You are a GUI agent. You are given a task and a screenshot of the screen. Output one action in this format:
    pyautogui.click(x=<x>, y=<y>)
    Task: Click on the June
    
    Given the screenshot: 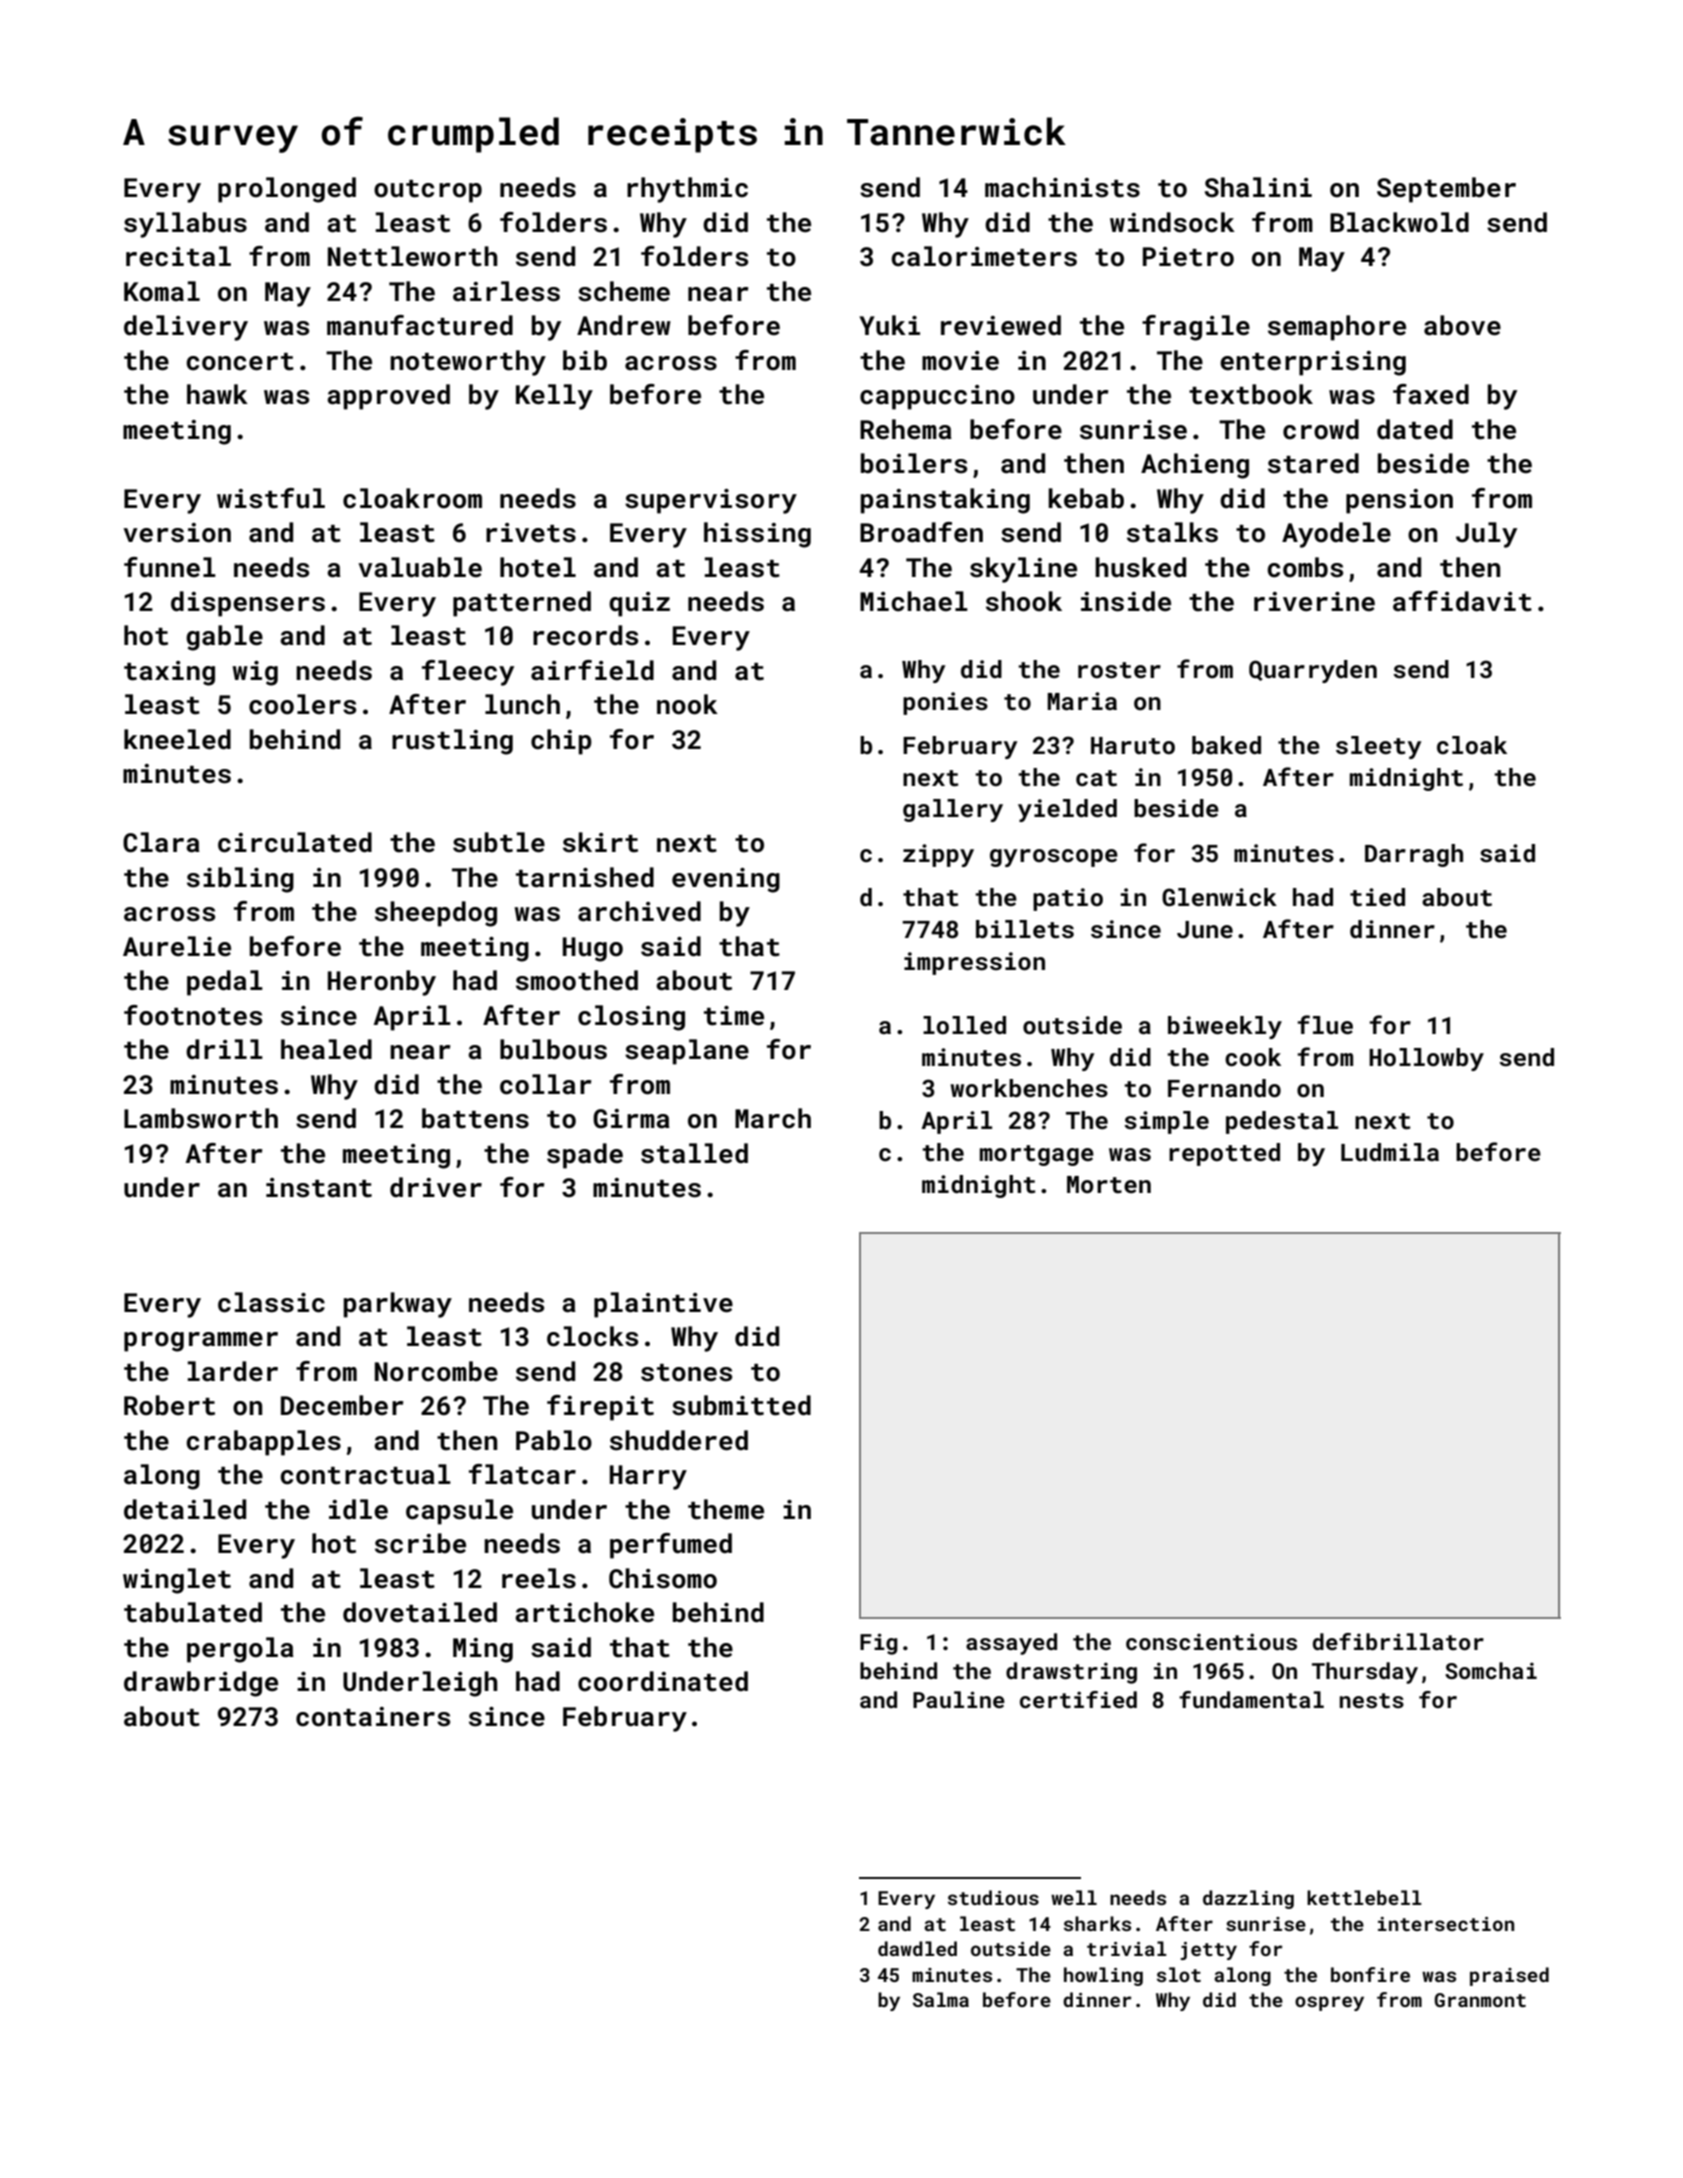 What is the action you would take?
    pyautogui.click(x=1205, y=929)
